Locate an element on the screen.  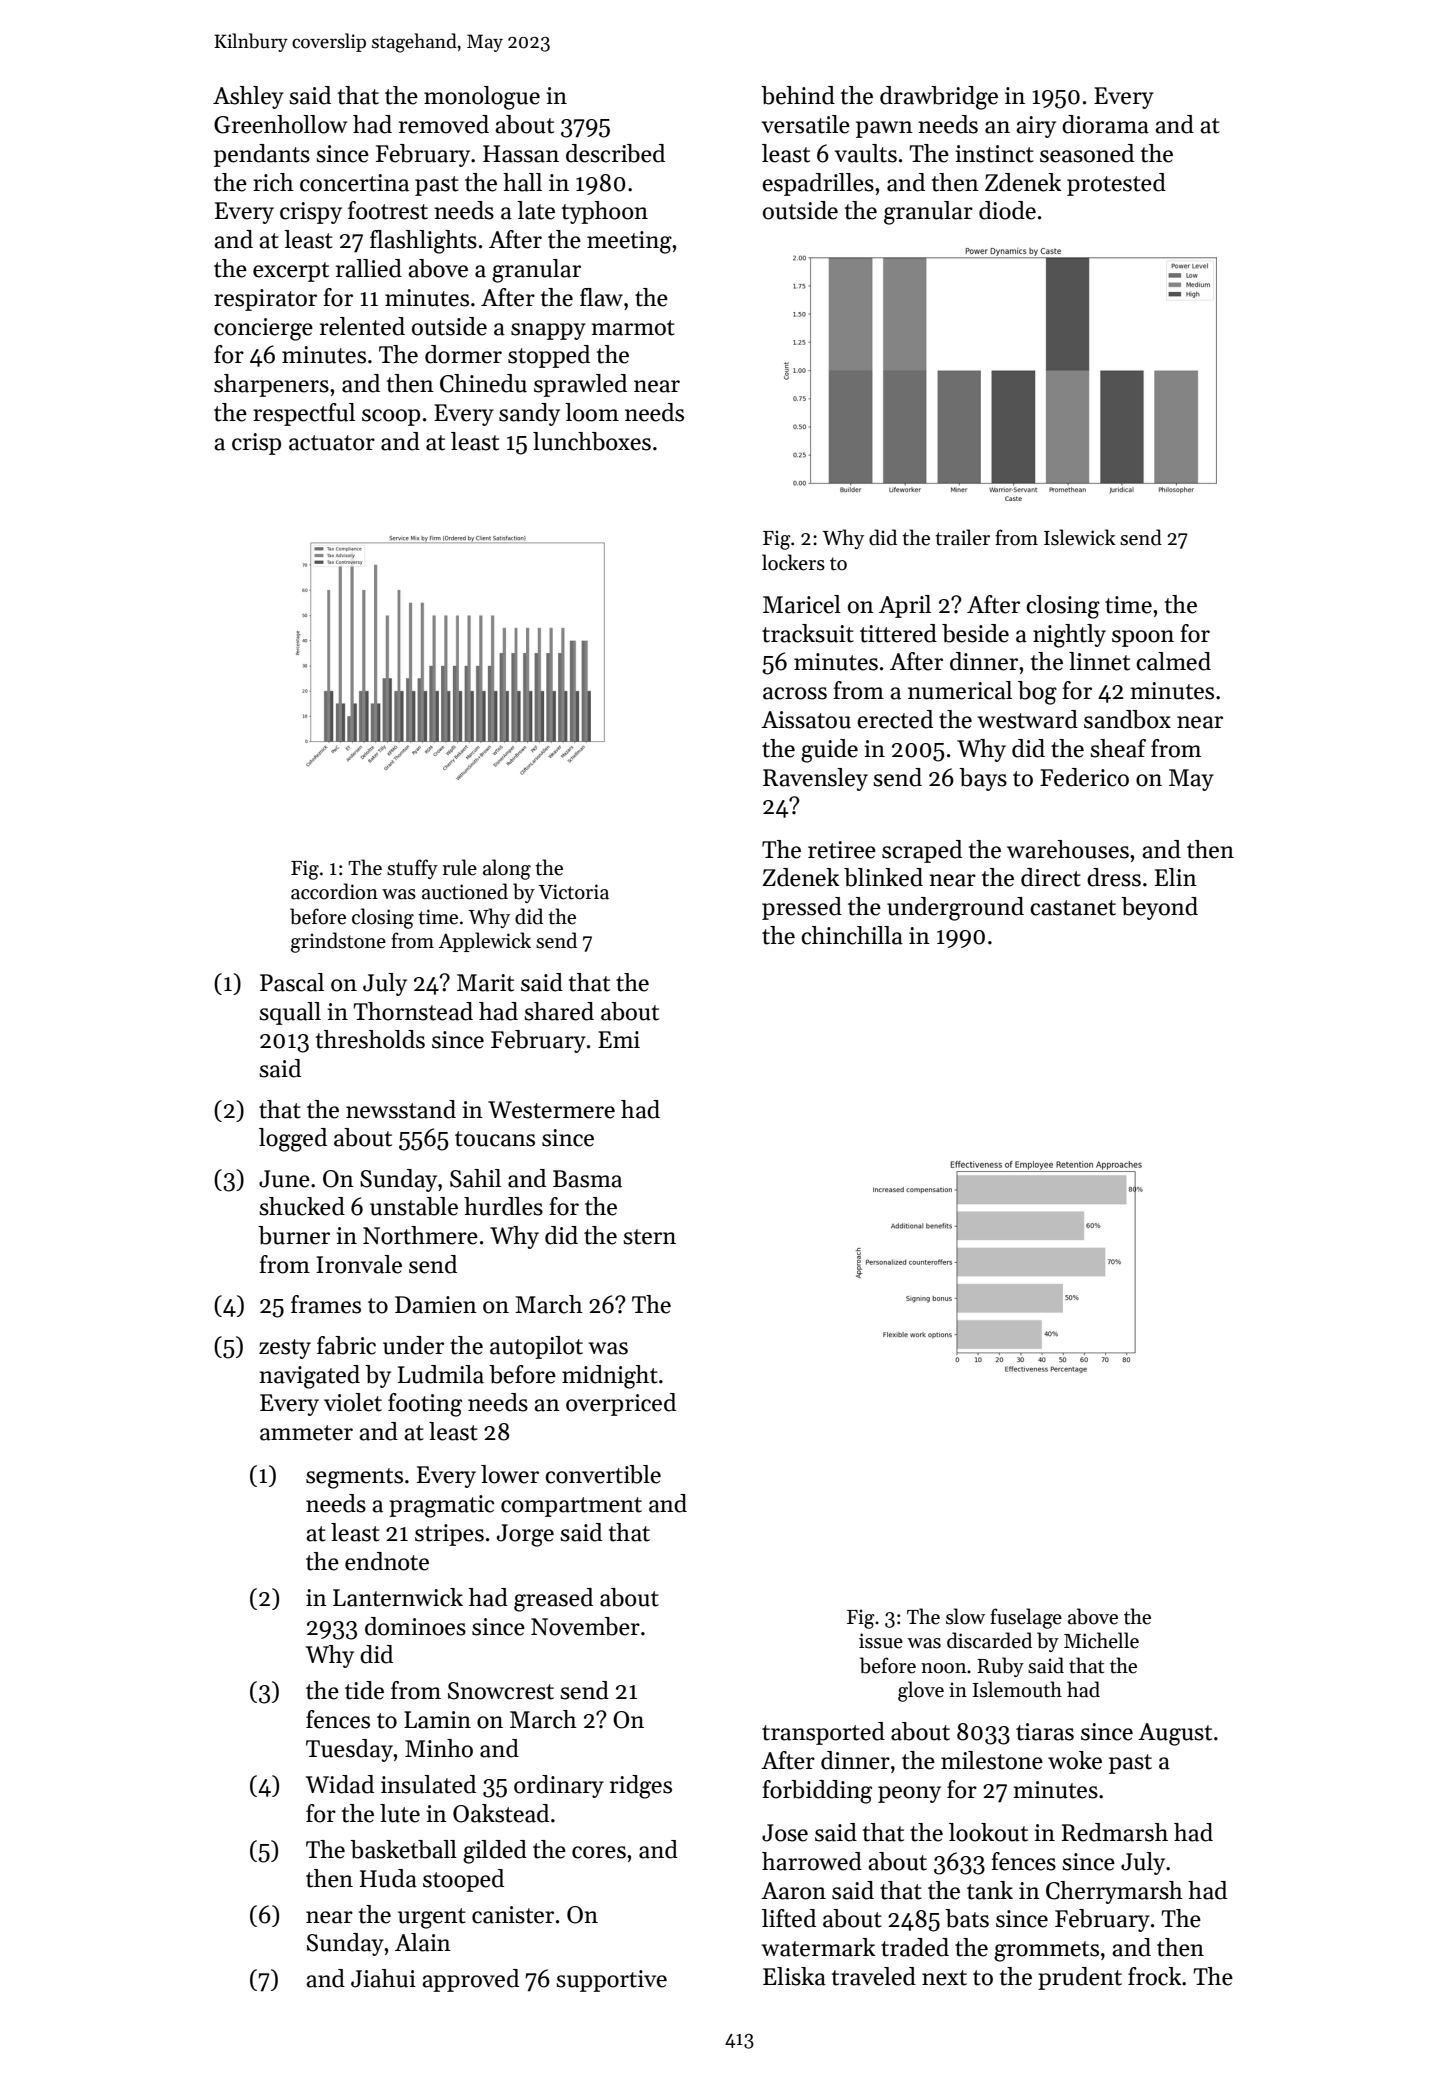
diorama is located at coordinates (1105, 124).
